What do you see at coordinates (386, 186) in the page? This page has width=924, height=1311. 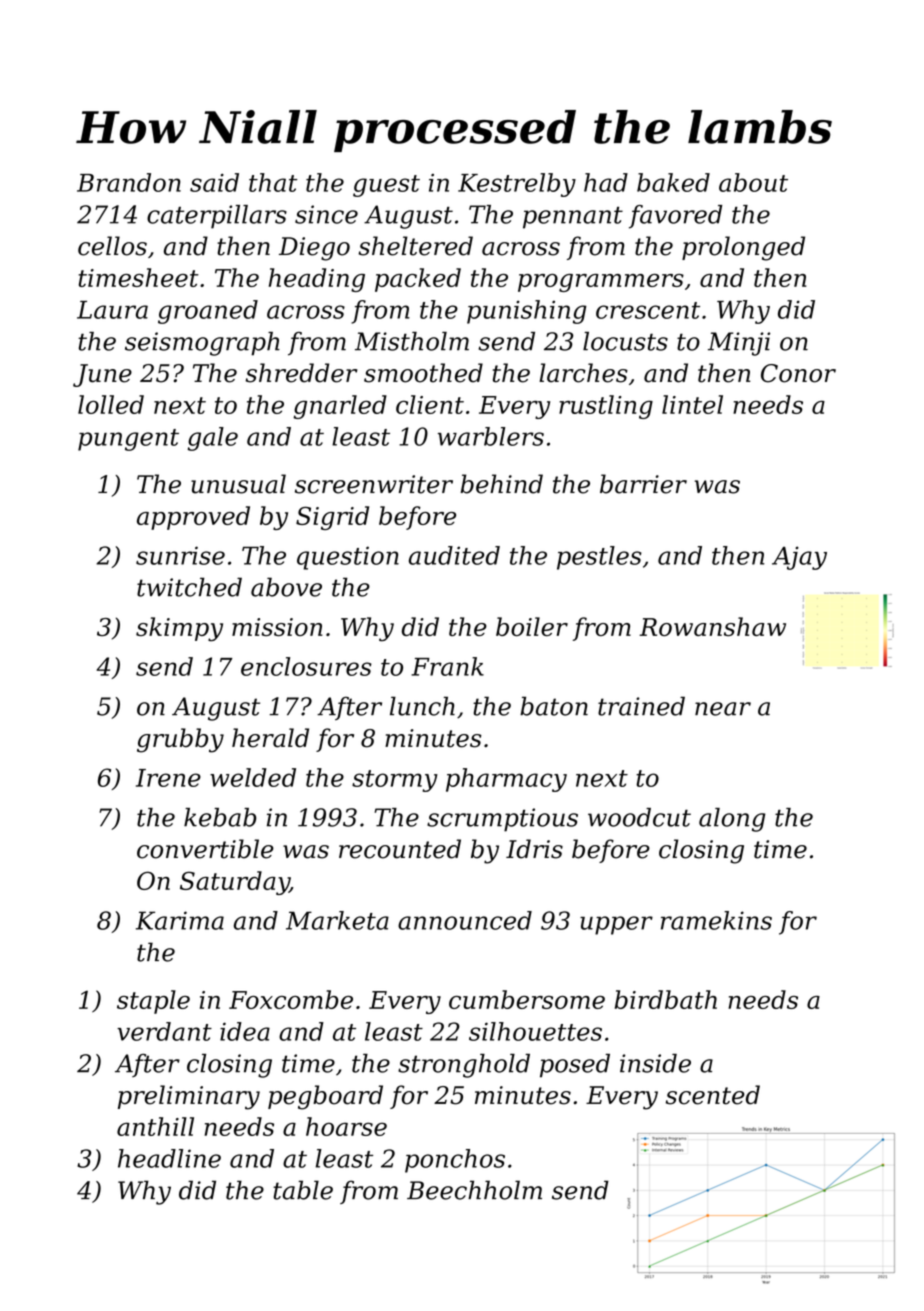 I see `guest` at bounding box center [386, 186].
